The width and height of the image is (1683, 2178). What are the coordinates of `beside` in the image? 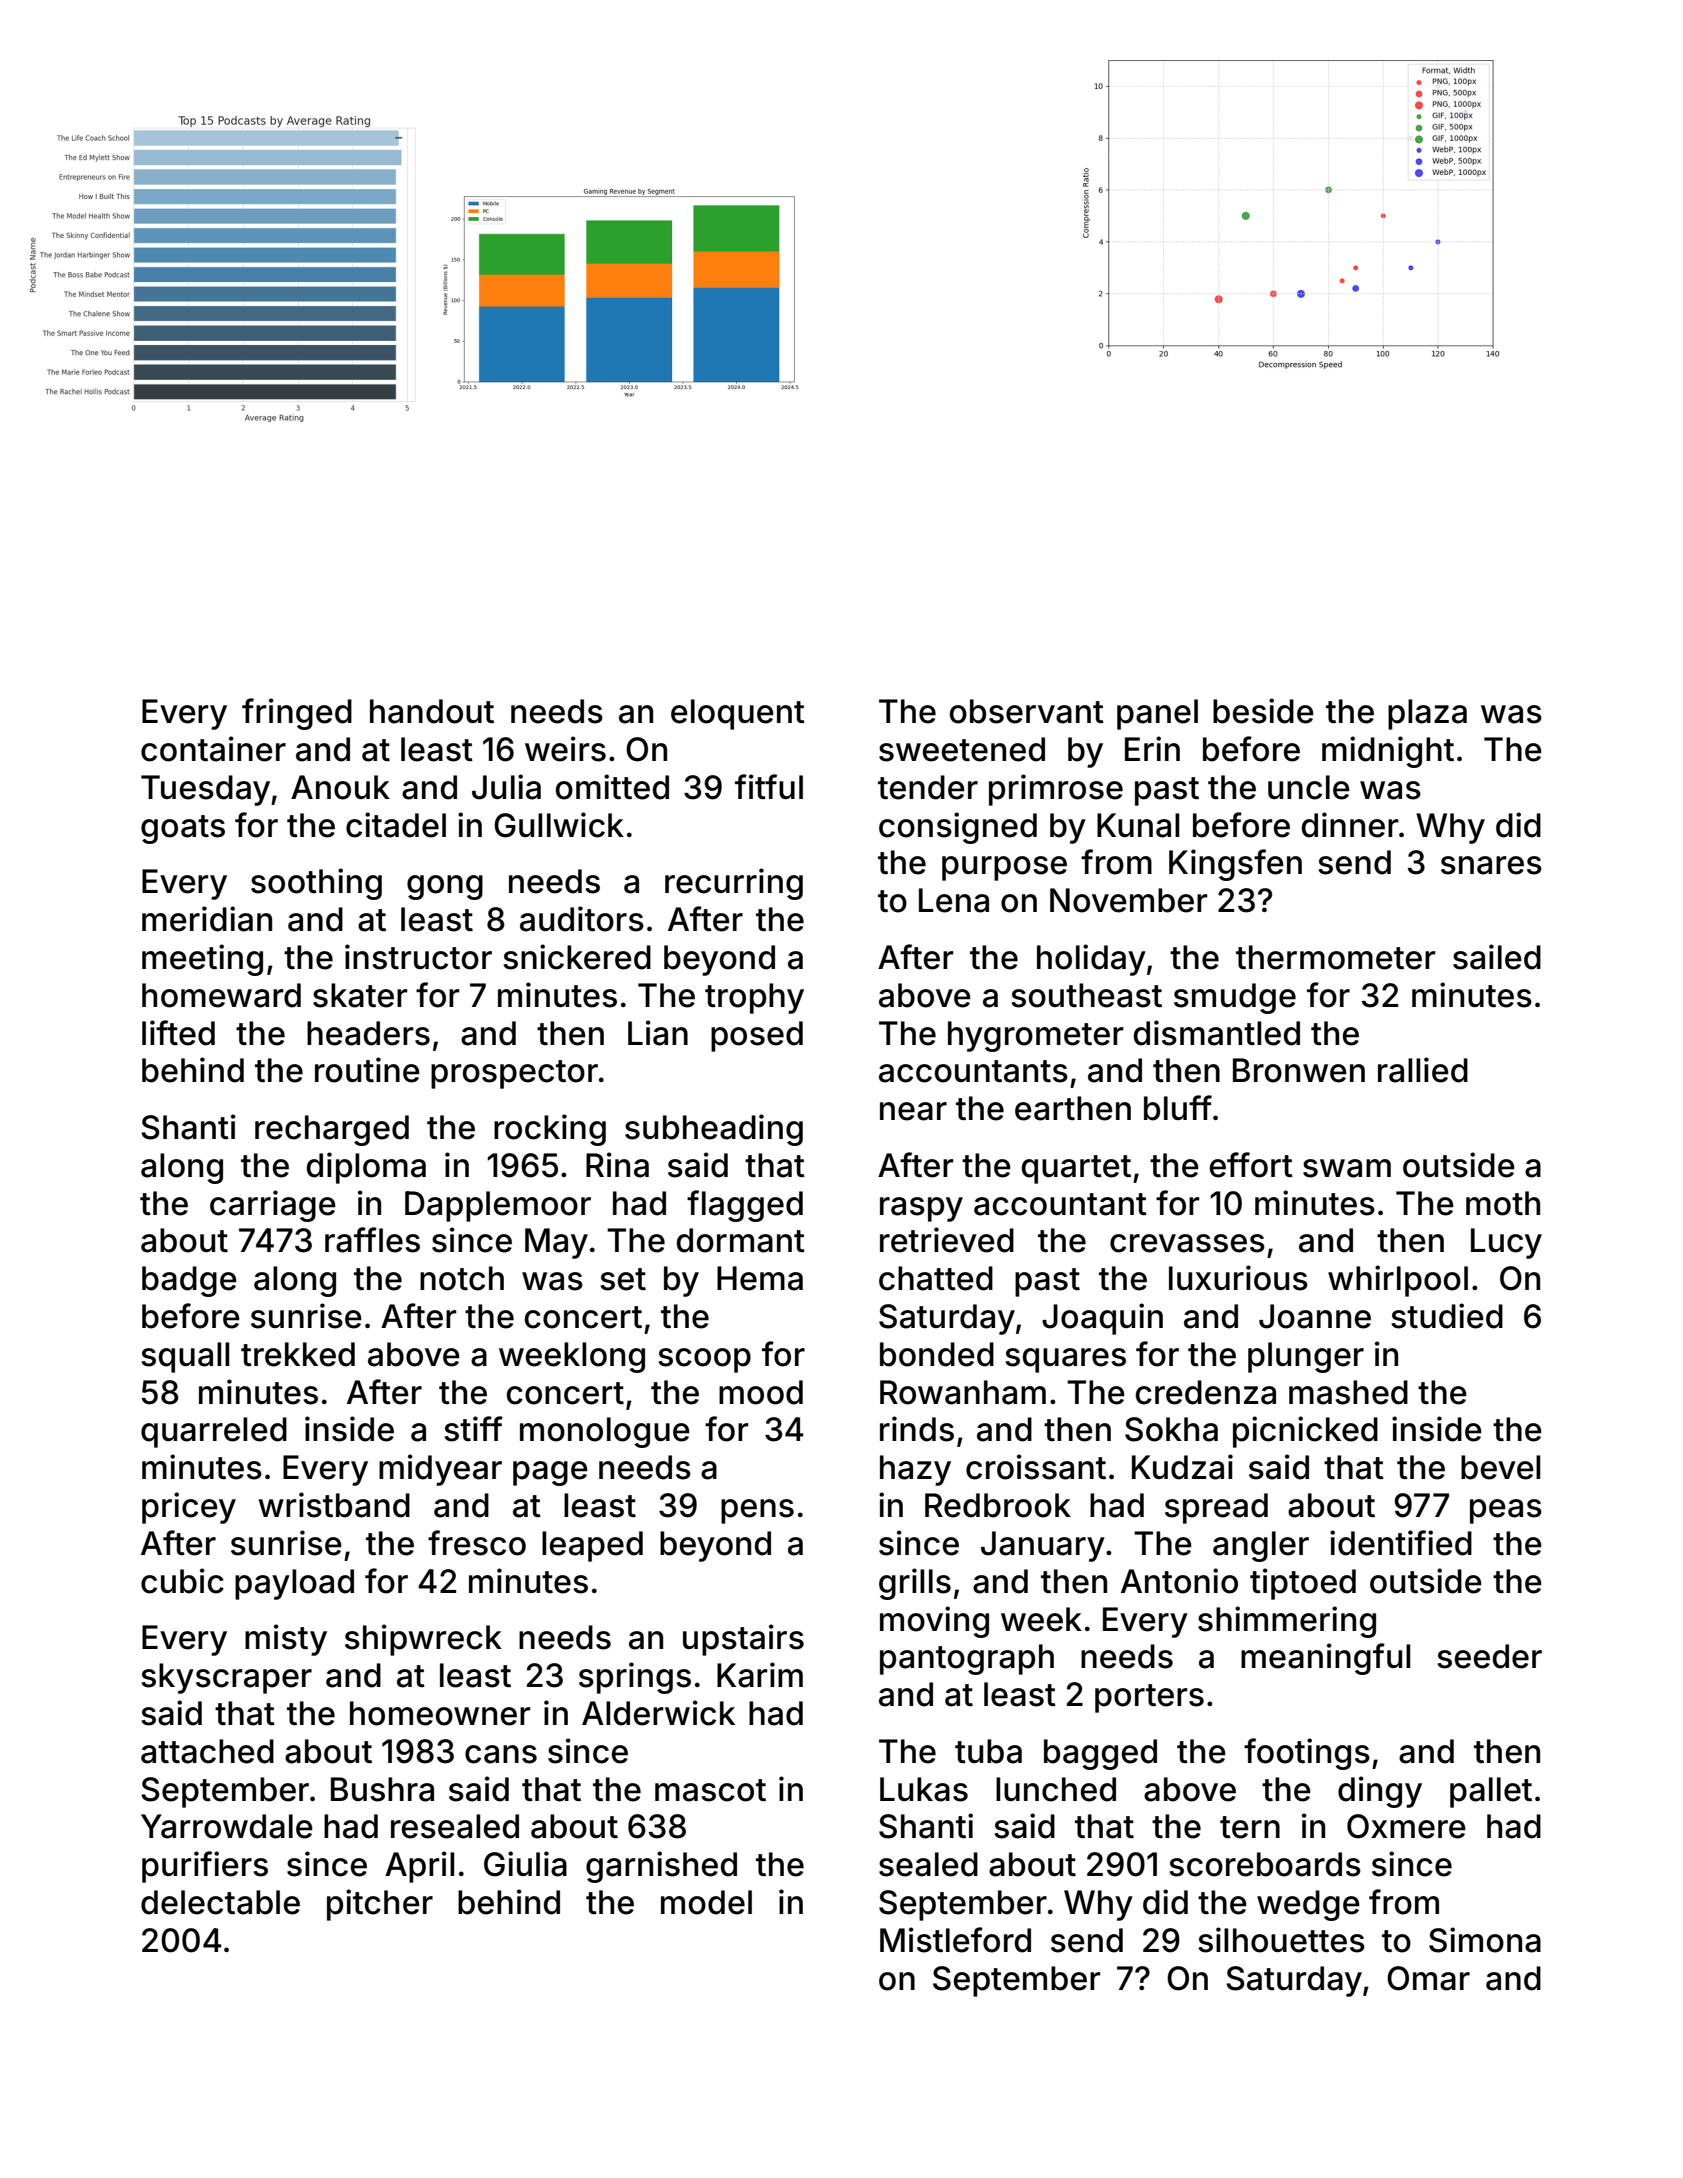 It's located at (1263, 711).
